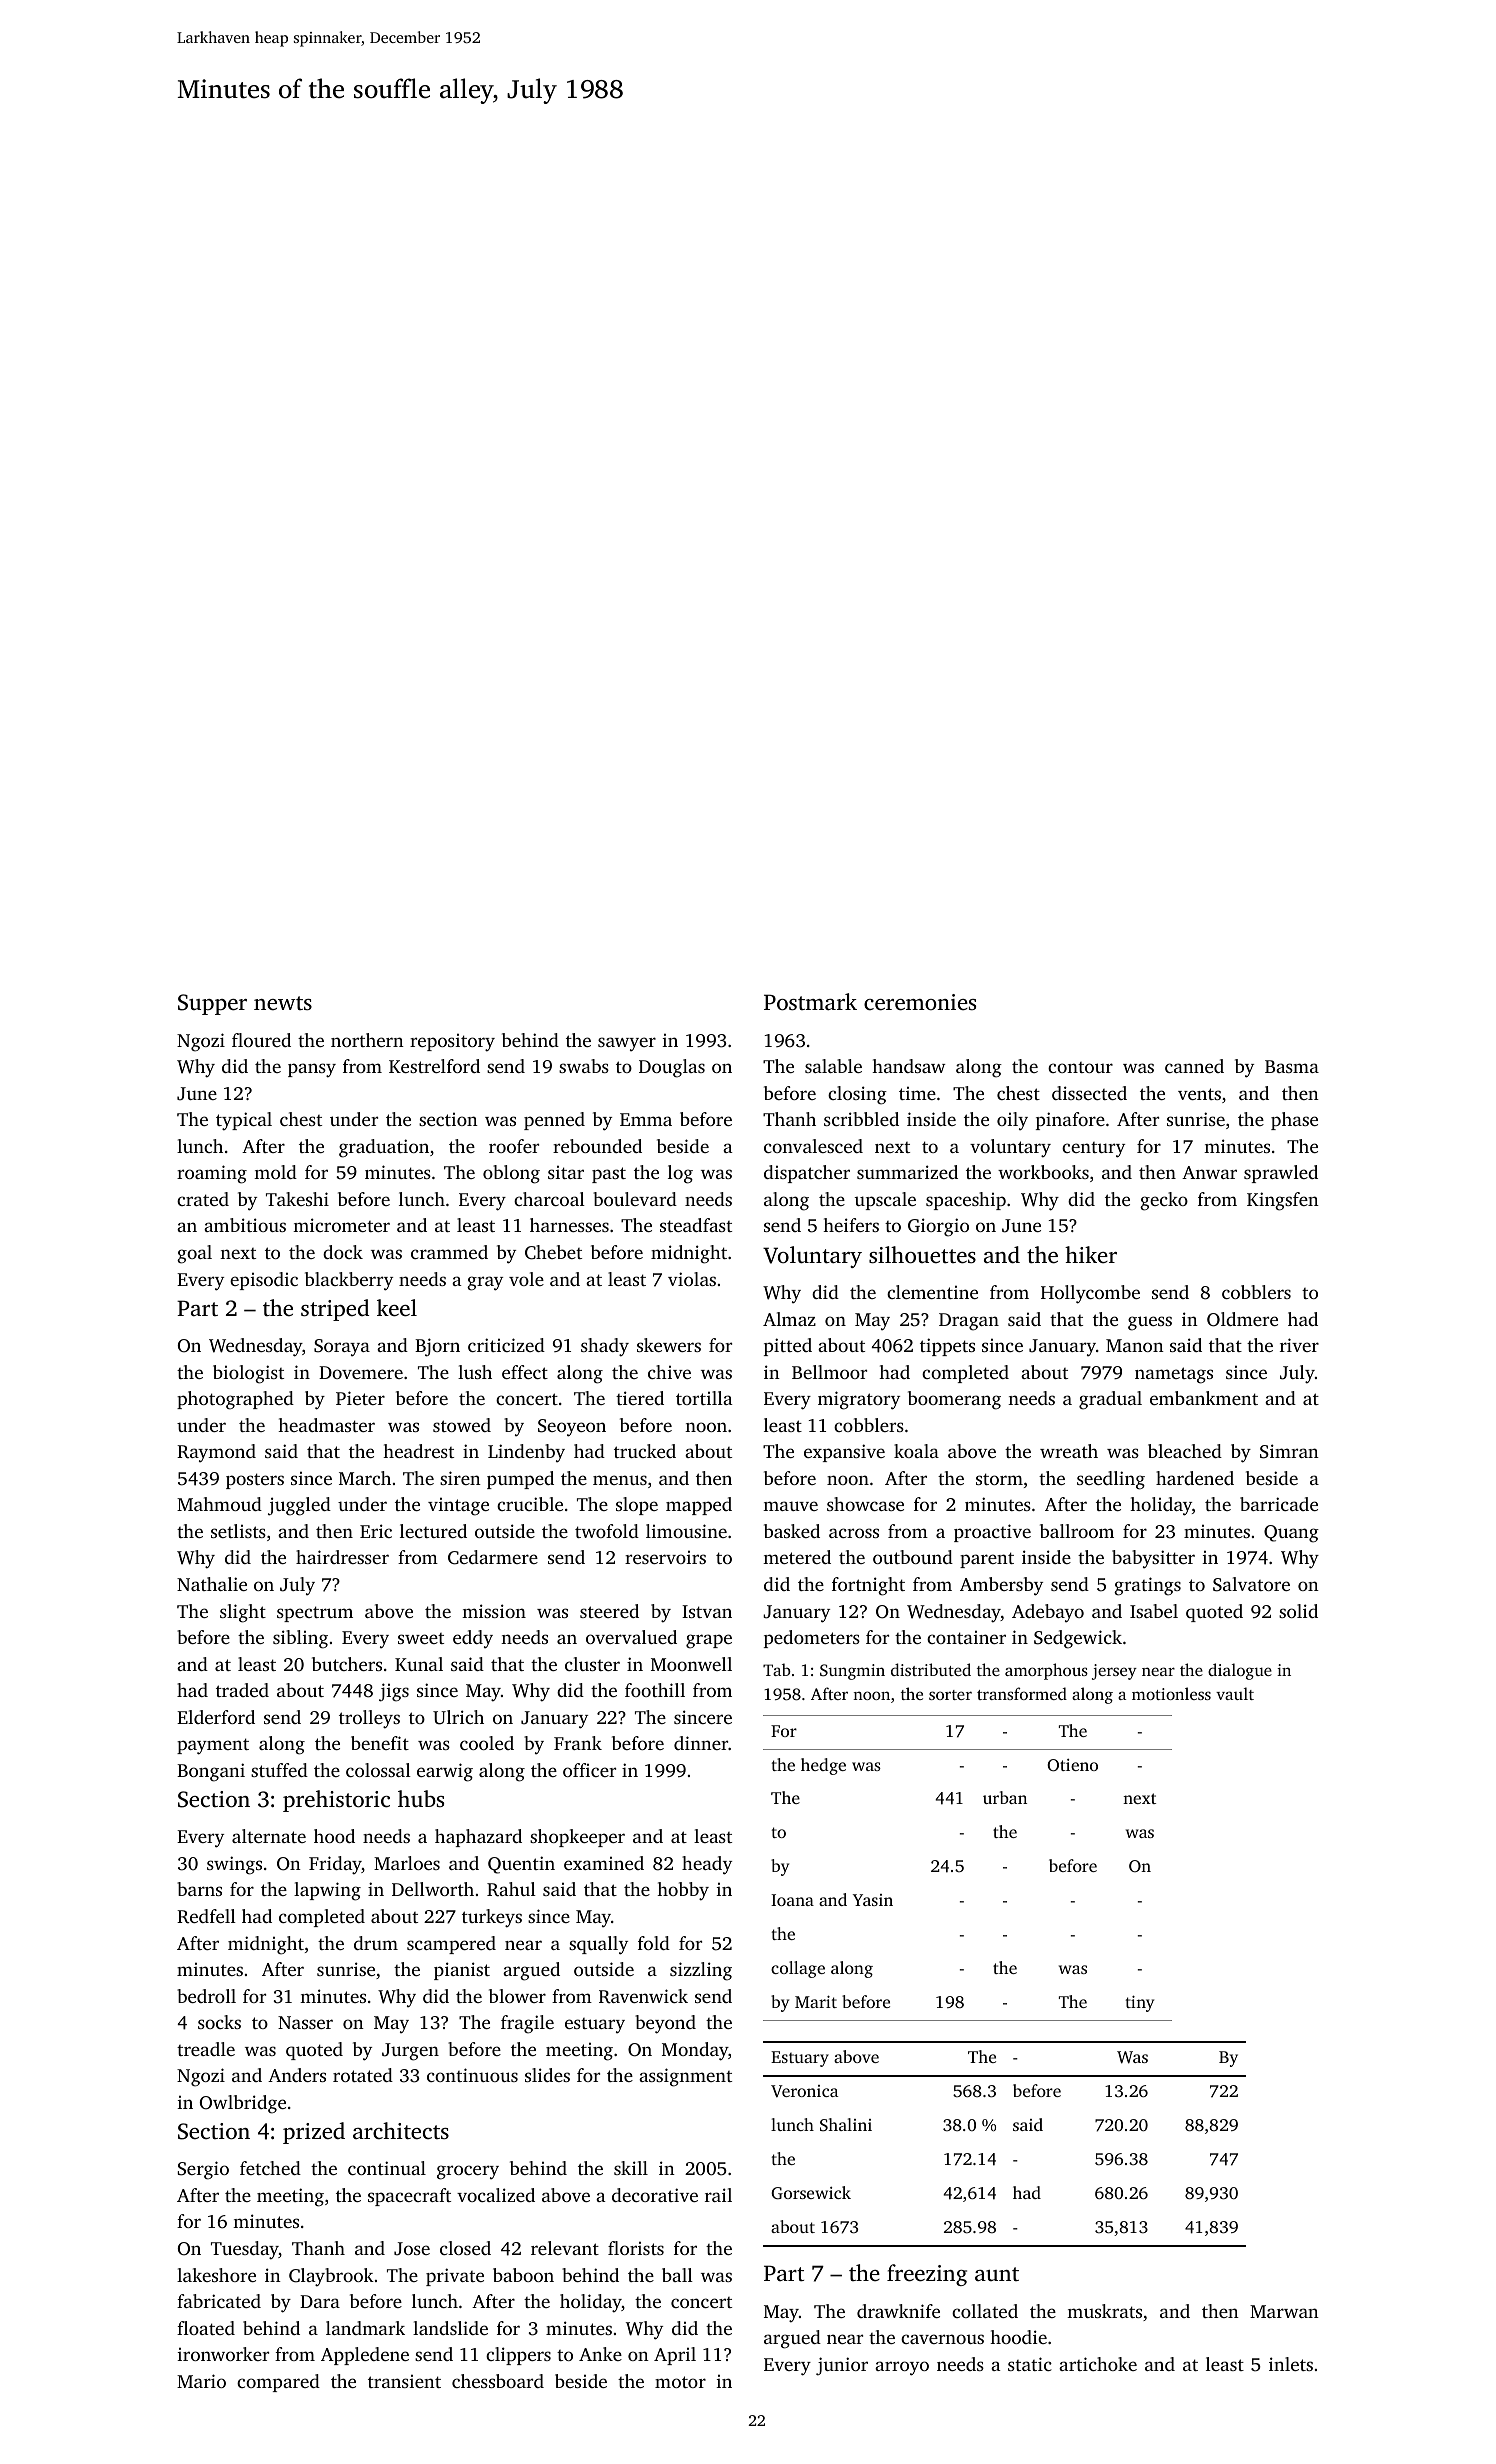  What do you see at coordinates (701, 1743) in the document?
I see `dinner` at bounding box center [701, 1743].
